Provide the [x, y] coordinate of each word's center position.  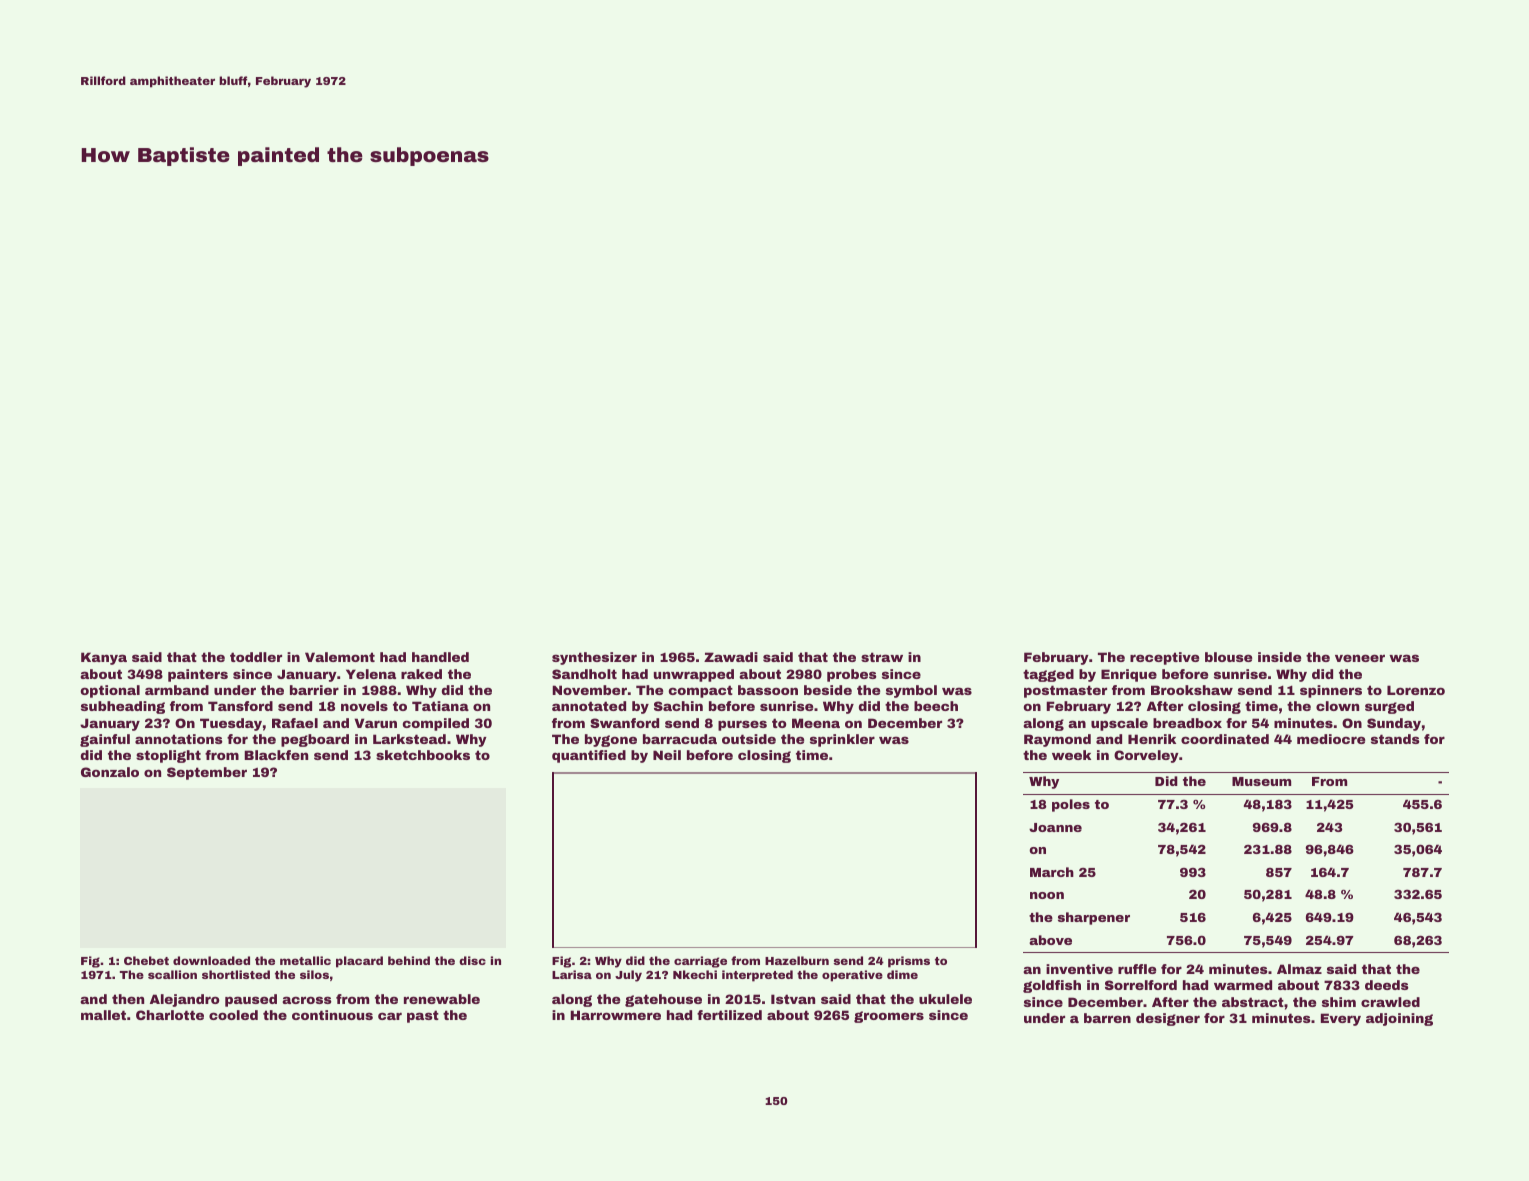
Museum [1261, 781]
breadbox [1187, 723]
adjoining [1399, 1019]
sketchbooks [423, 755]
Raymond [1057, 740]
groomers [889, 1017]
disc [472, 960]
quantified [589, 756]
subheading [123, 707]
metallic [305, 960]
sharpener [1094, 918]
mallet [103, 1015]
